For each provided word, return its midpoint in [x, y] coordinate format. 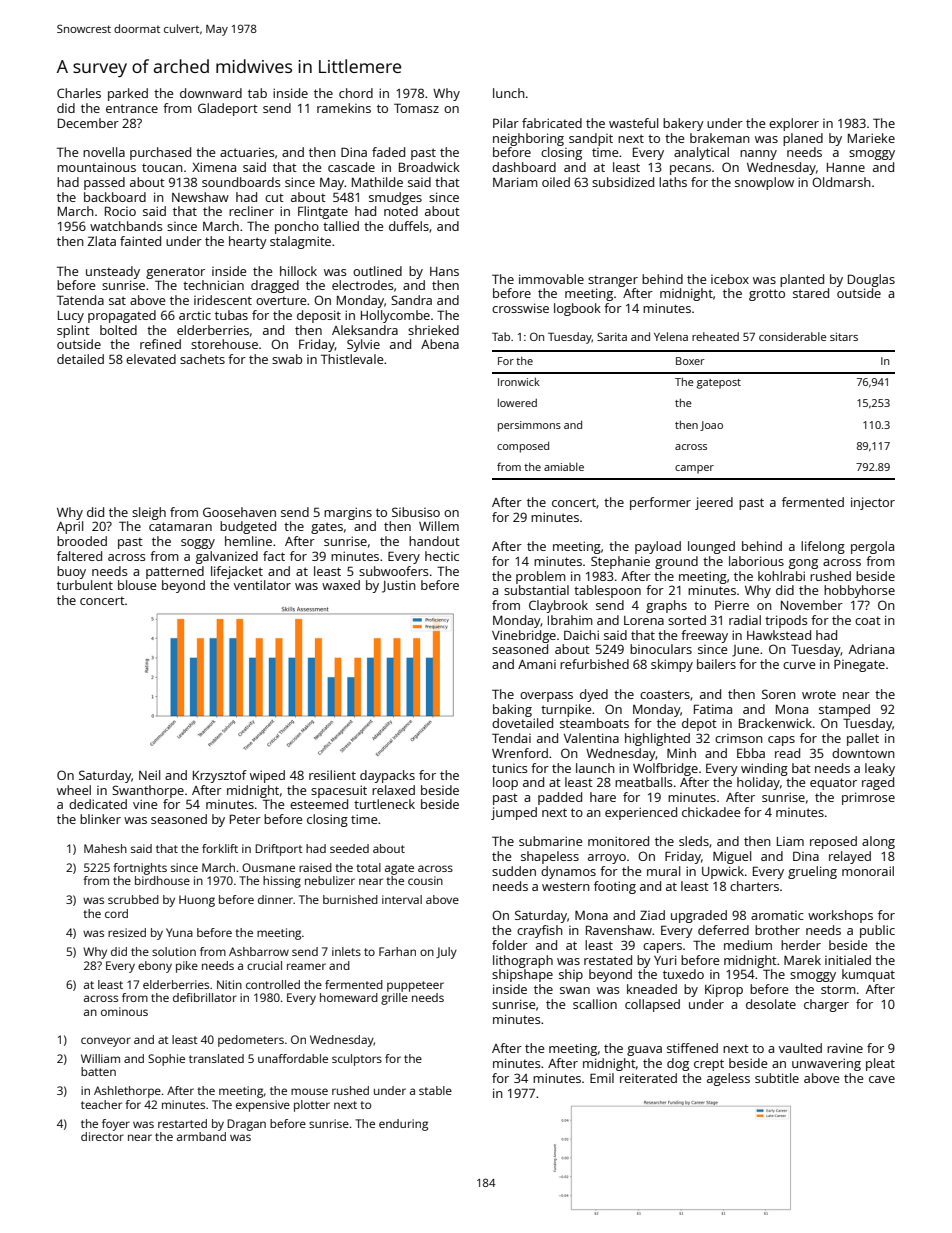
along [878, 842]
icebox [730, 279]
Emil [602, 1078]
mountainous [96, 167]
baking [512, 710]
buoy [71, 572]
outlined [377, 271]
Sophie [166, 1060]
